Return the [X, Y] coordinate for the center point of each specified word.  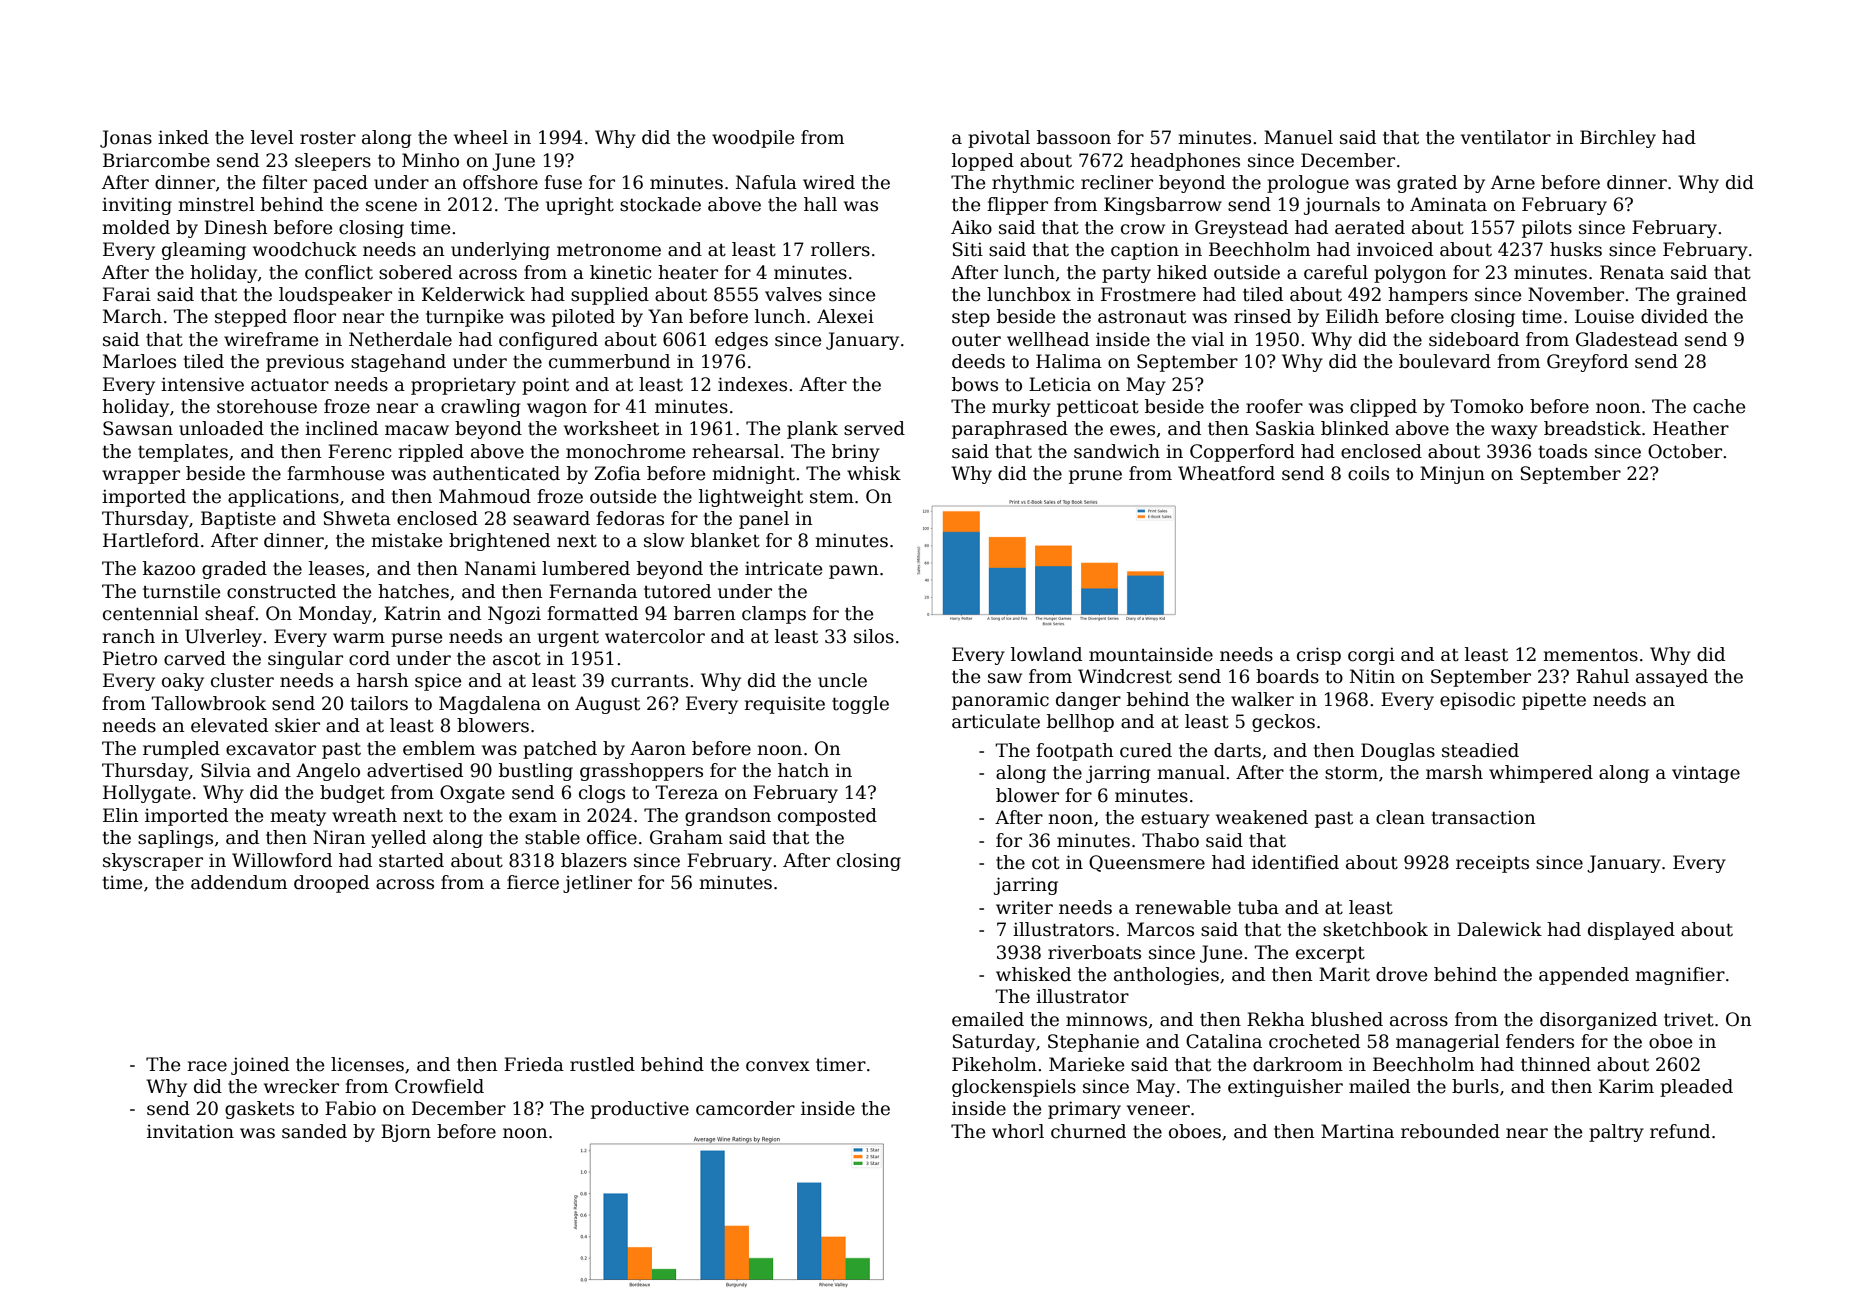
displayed [1631, 931]
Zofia [618, 473]
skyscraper [153, 862]
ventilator [1506, 137]
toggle [860, 705]
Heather [1691, 428]
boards [1287, 676]
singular [305, 660]
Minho [430, 160]
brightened [499, 542]
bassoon [1074, 137]
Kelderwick [473, 294]
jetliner [597, 884]
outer [976, 340]
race [207, 1066]
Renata [1632, 272]
